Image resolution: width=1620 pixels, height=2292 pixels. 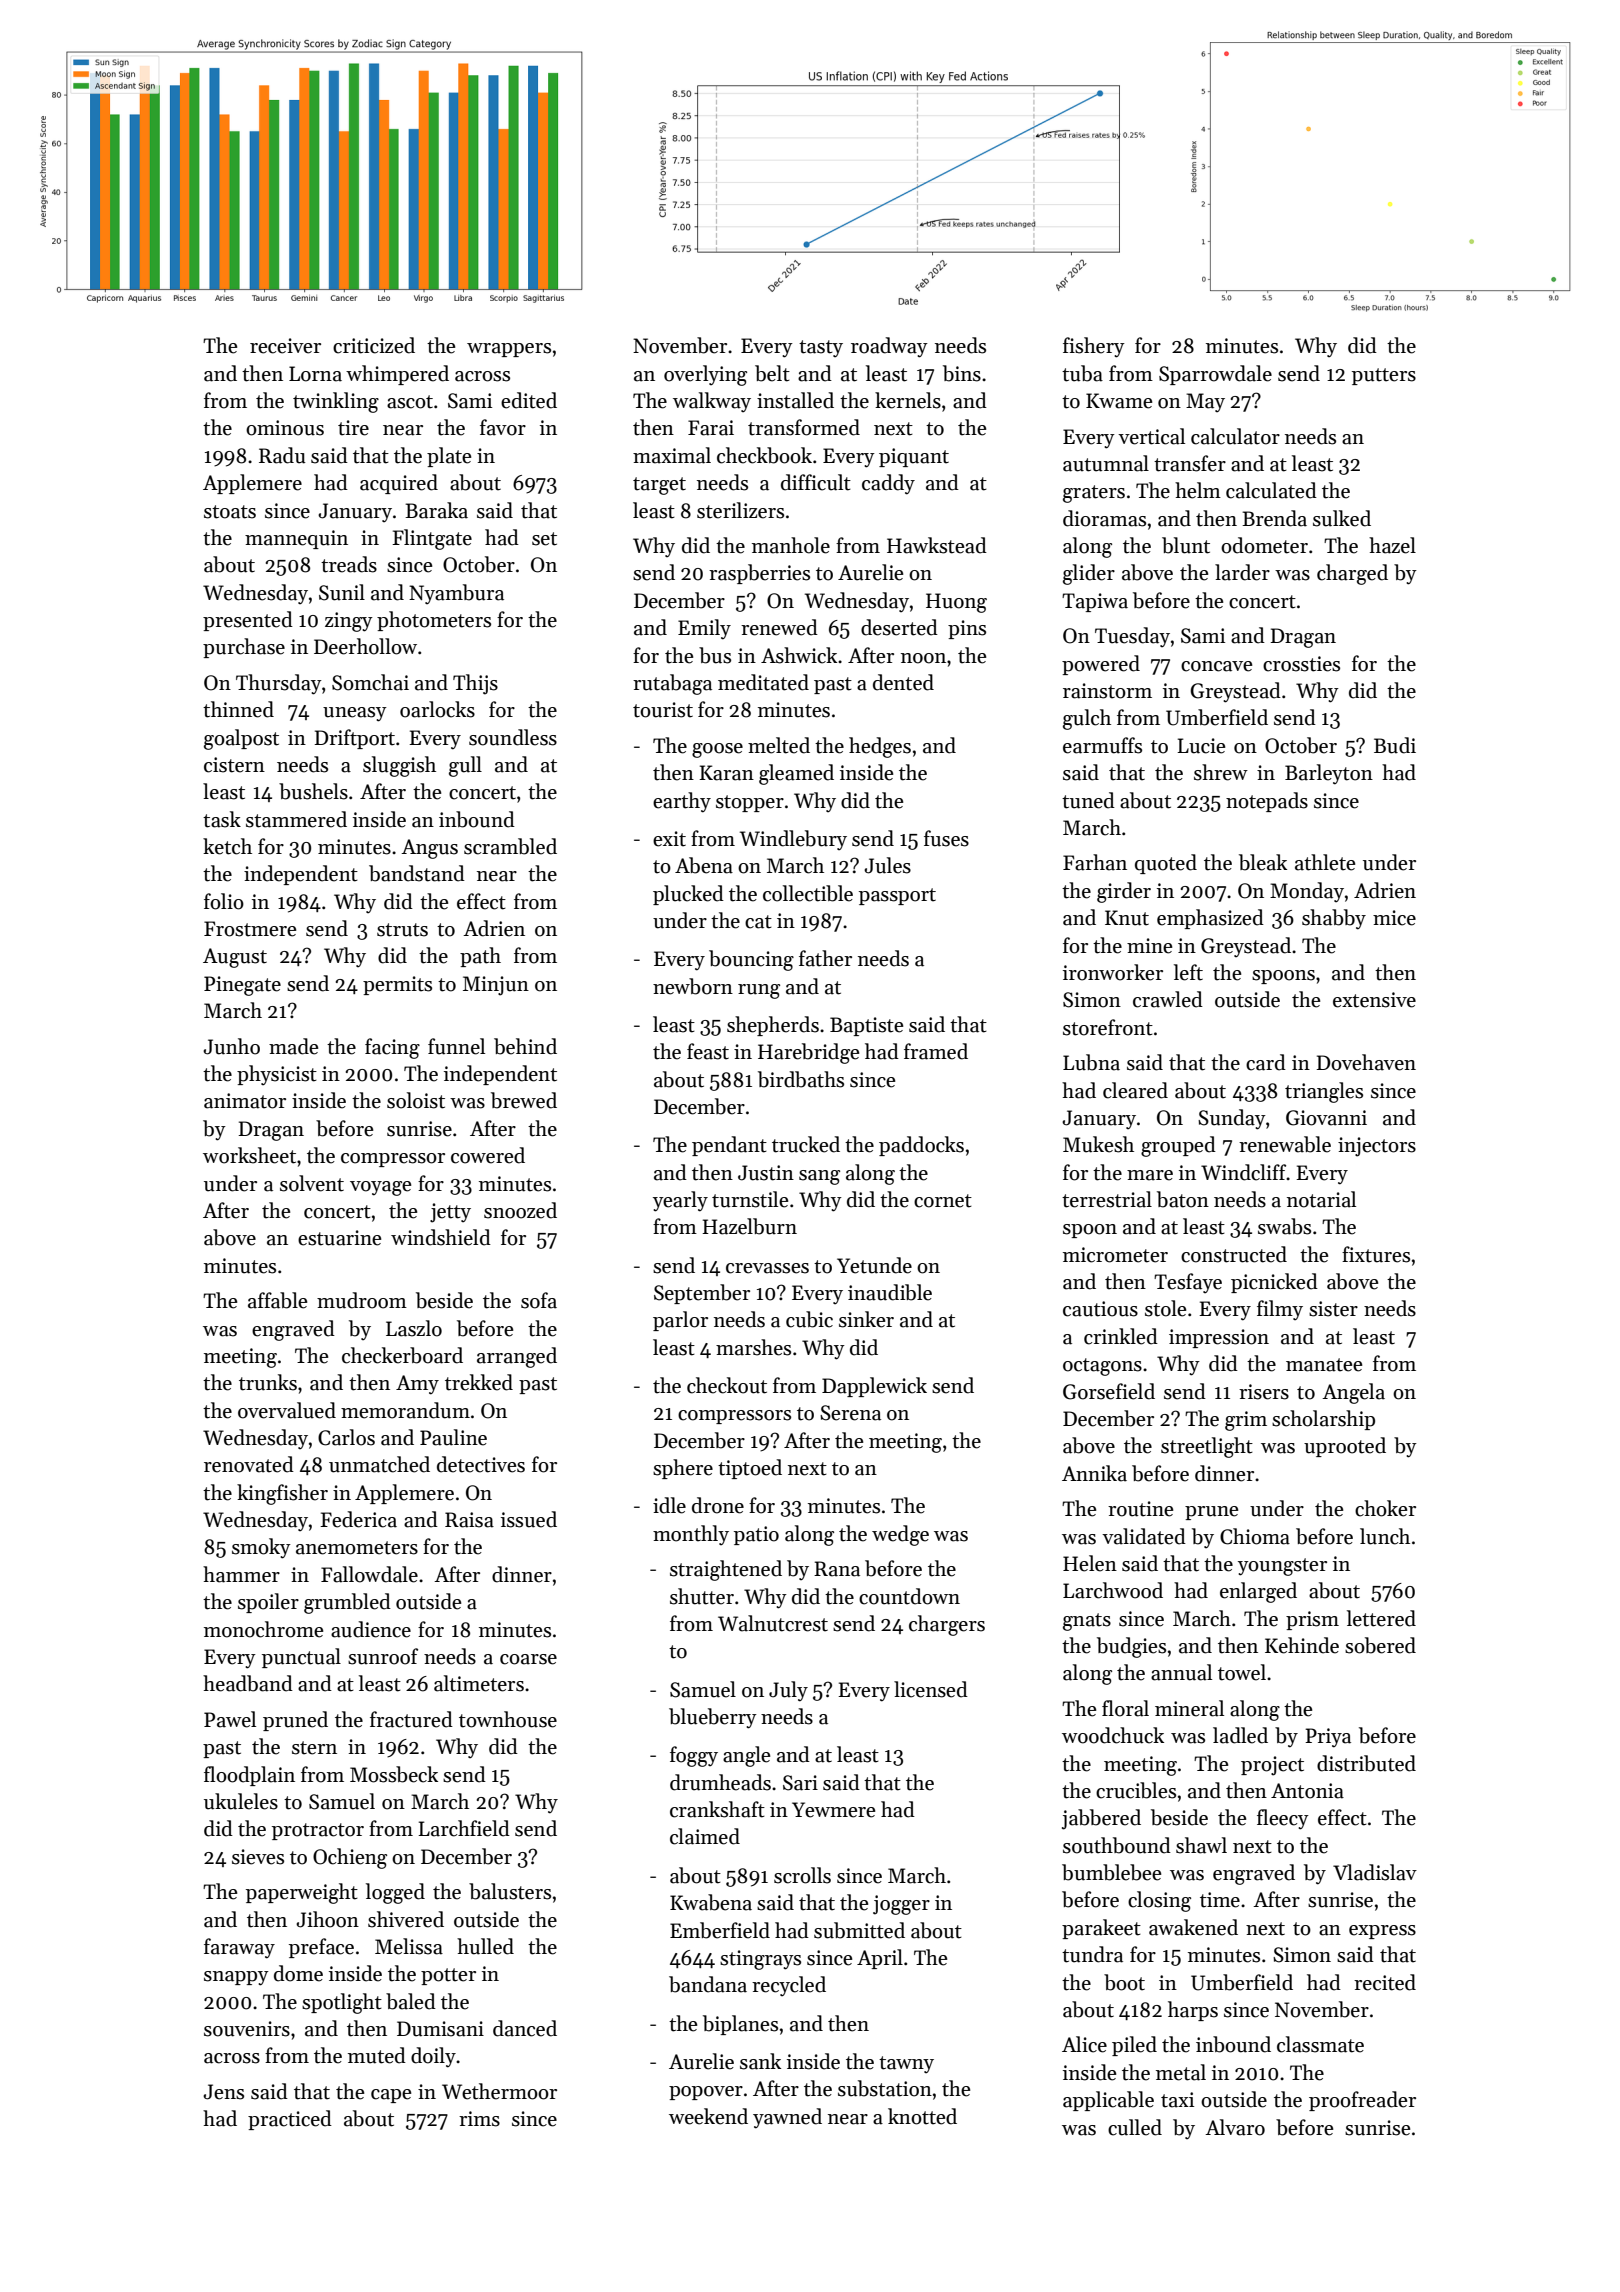 I want to click on ukuleles, so click(x=241, y=1801).
